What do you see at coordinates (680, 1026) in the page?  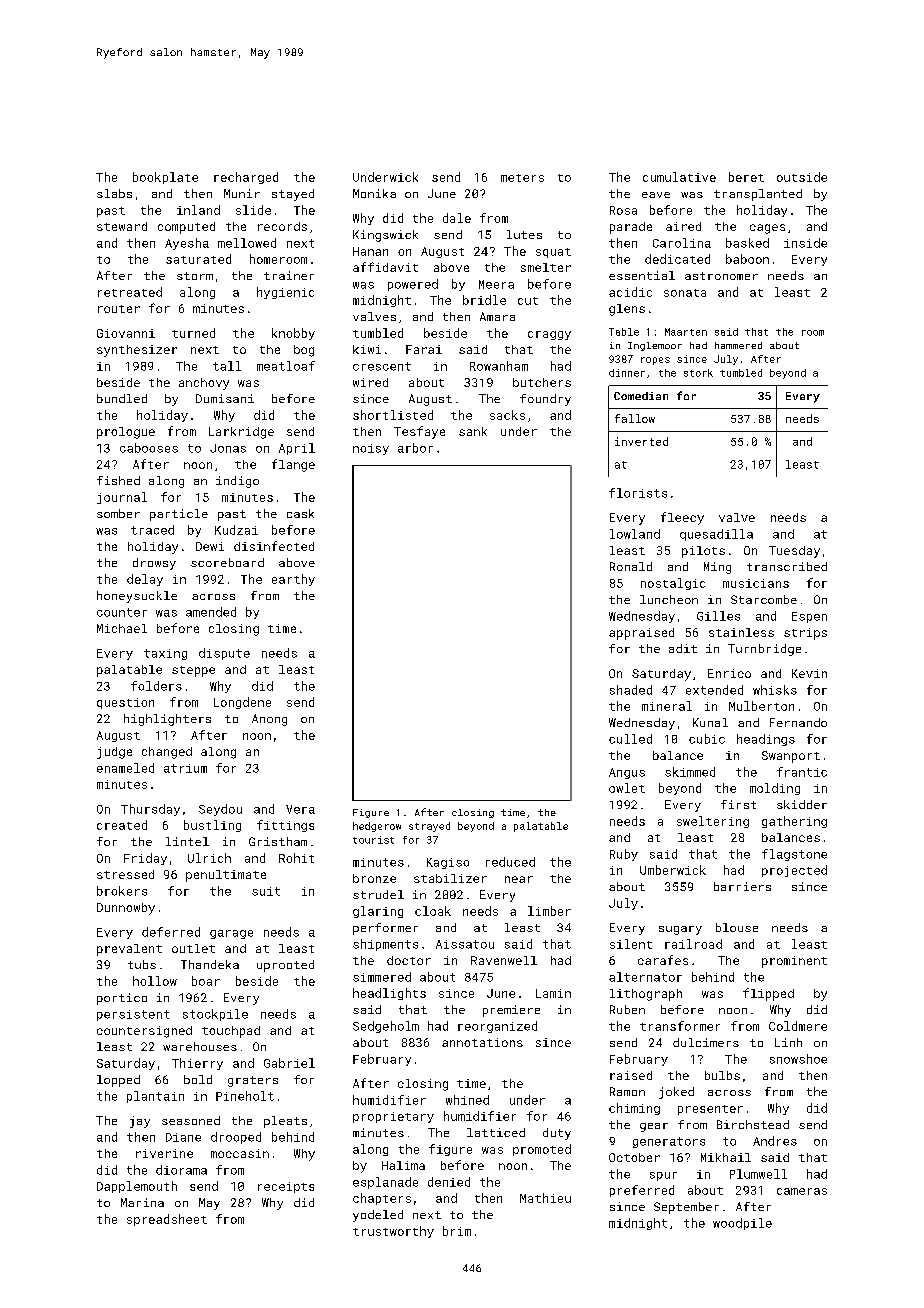 I see `transformer` at bounding box center [680, 1026].
